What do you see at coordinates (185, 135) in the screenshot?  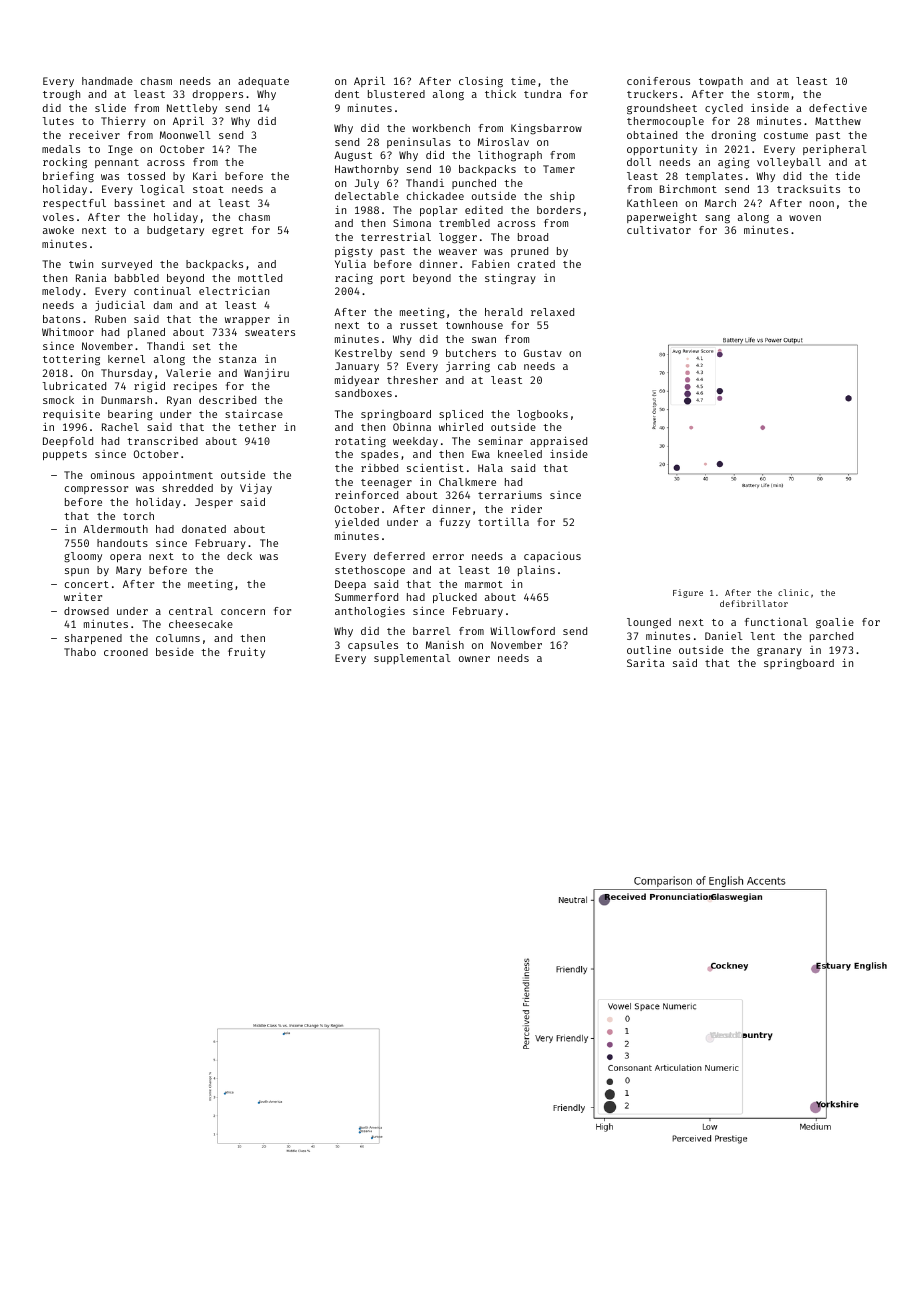 I see `Moonwell` at bounding box center [185, 135].
